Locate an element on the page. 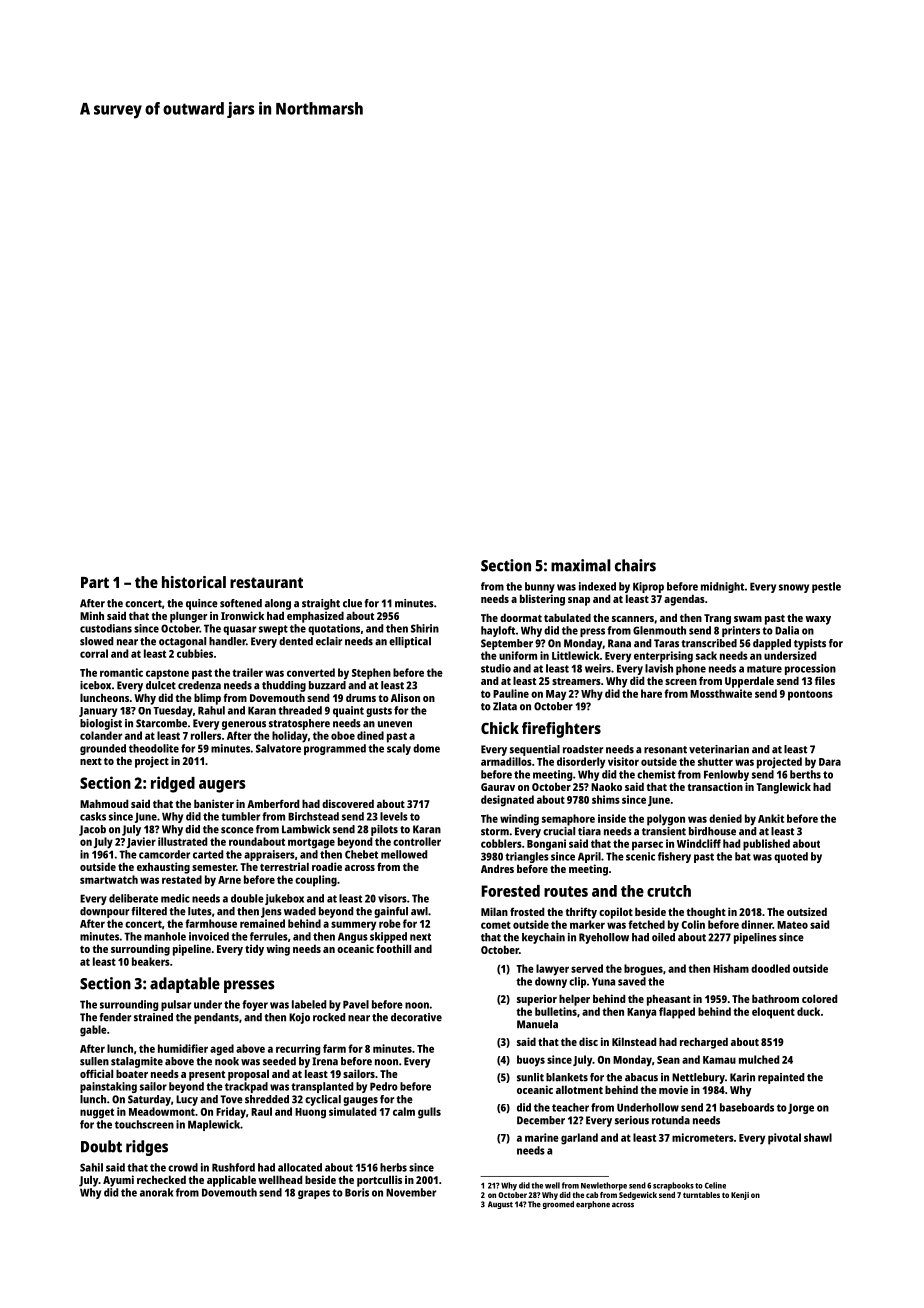 This page has width=924, height=1308. Forested is located at coordinates (510, 891).
